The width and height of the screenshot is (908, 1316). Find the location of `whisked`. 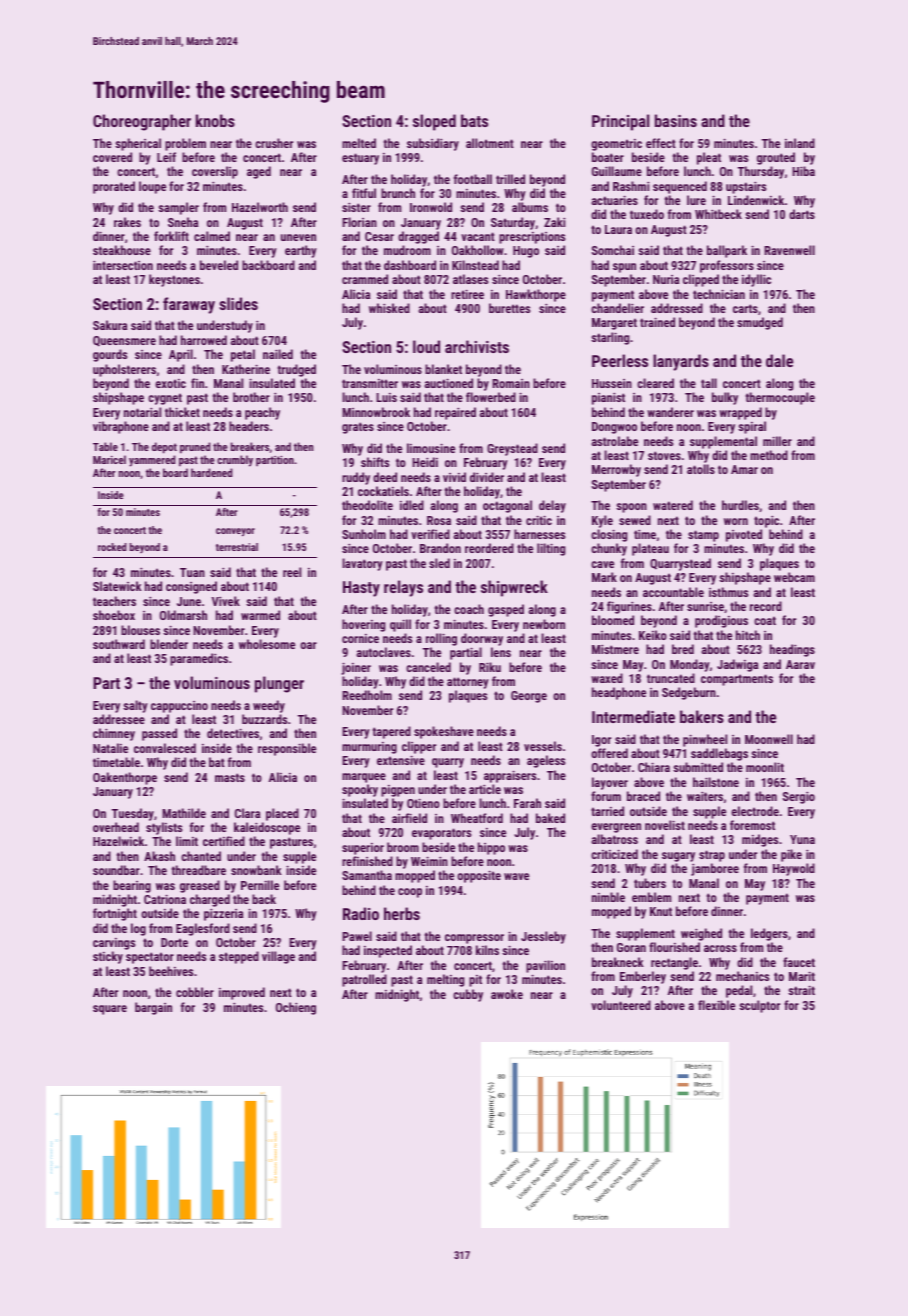

whisked is located at coordinates (389, 308).
